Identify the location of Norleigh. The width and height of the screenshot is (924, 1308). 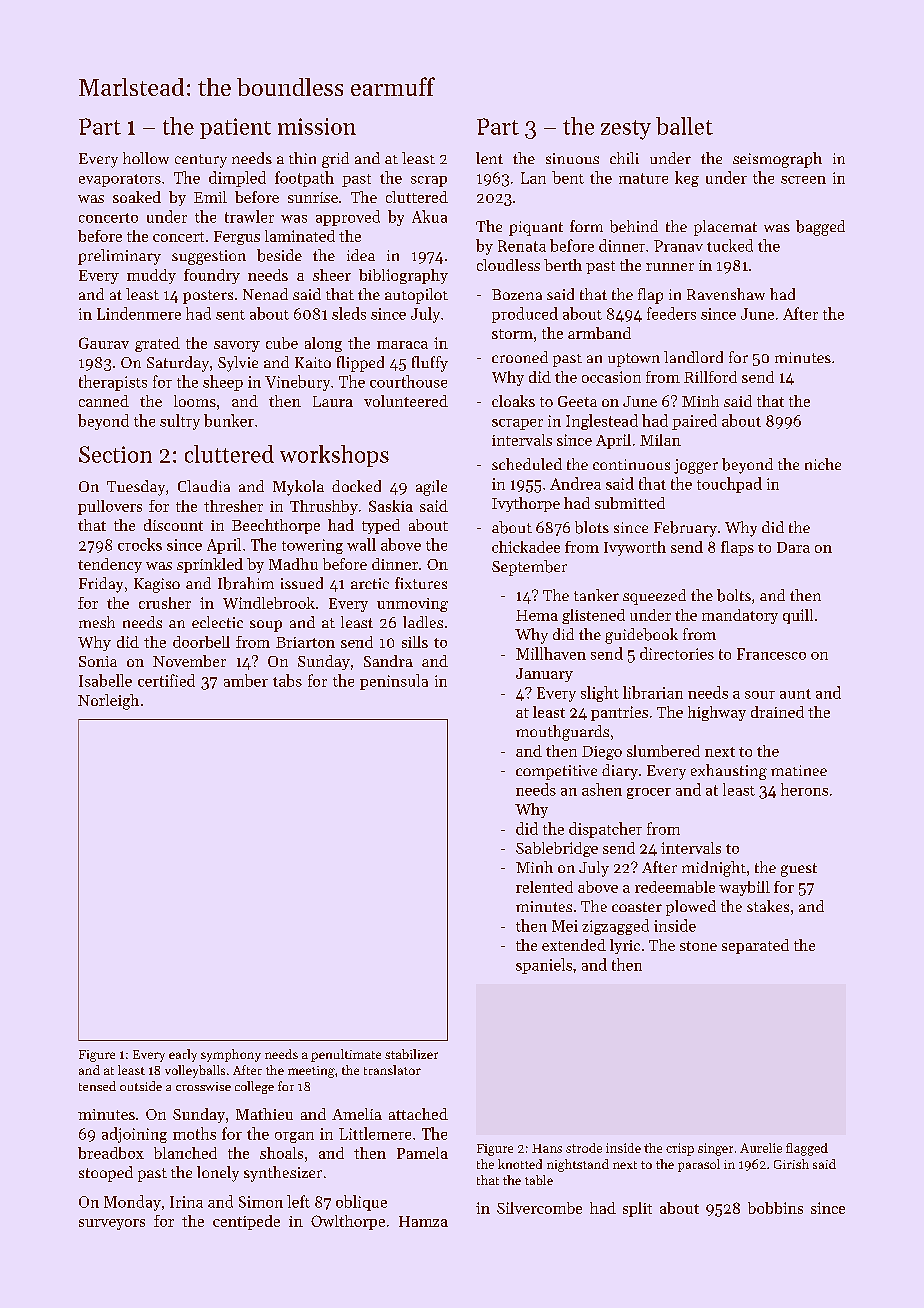
(108, 702).
